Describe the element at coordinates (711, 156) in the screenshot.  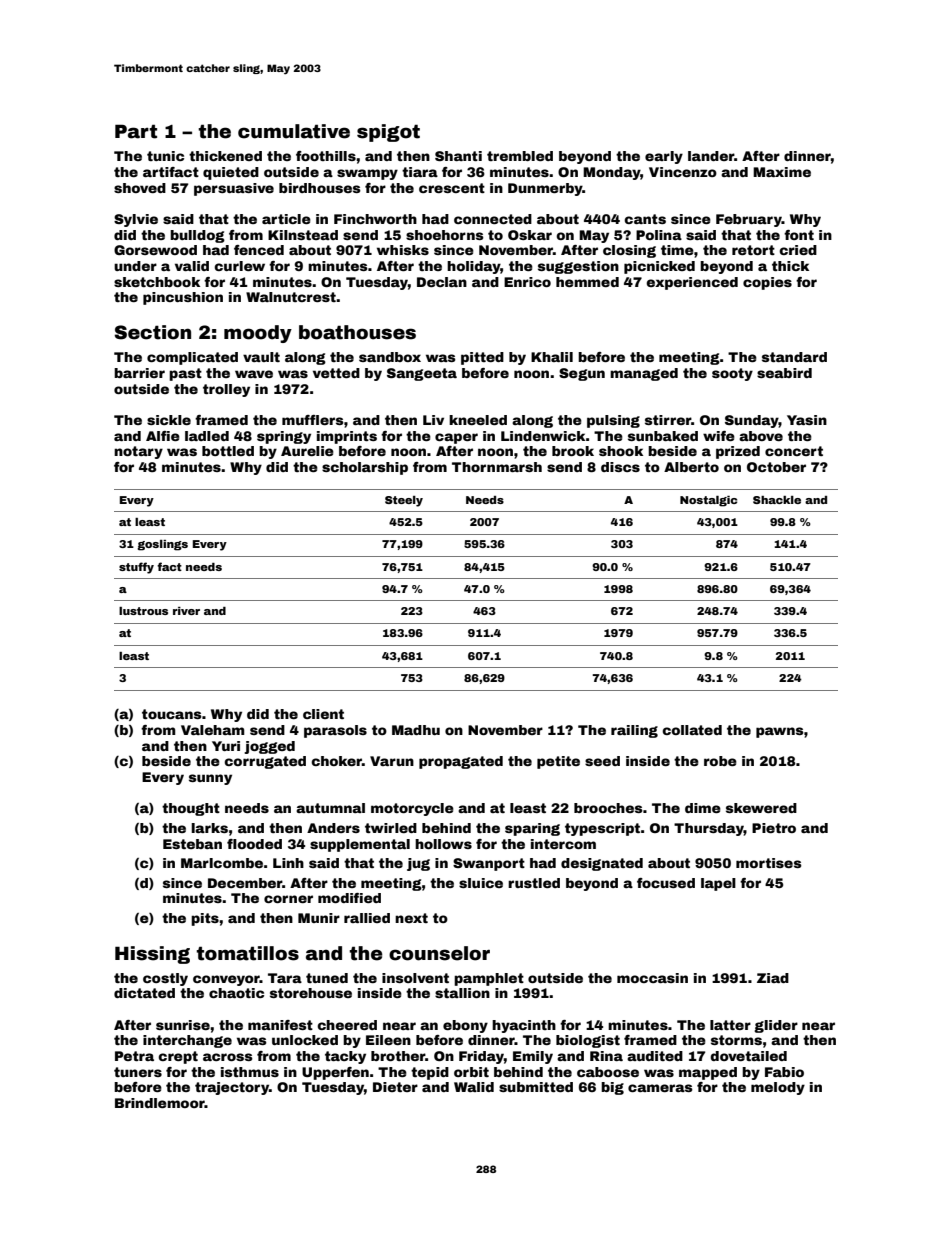
I see `lander` at that location.
